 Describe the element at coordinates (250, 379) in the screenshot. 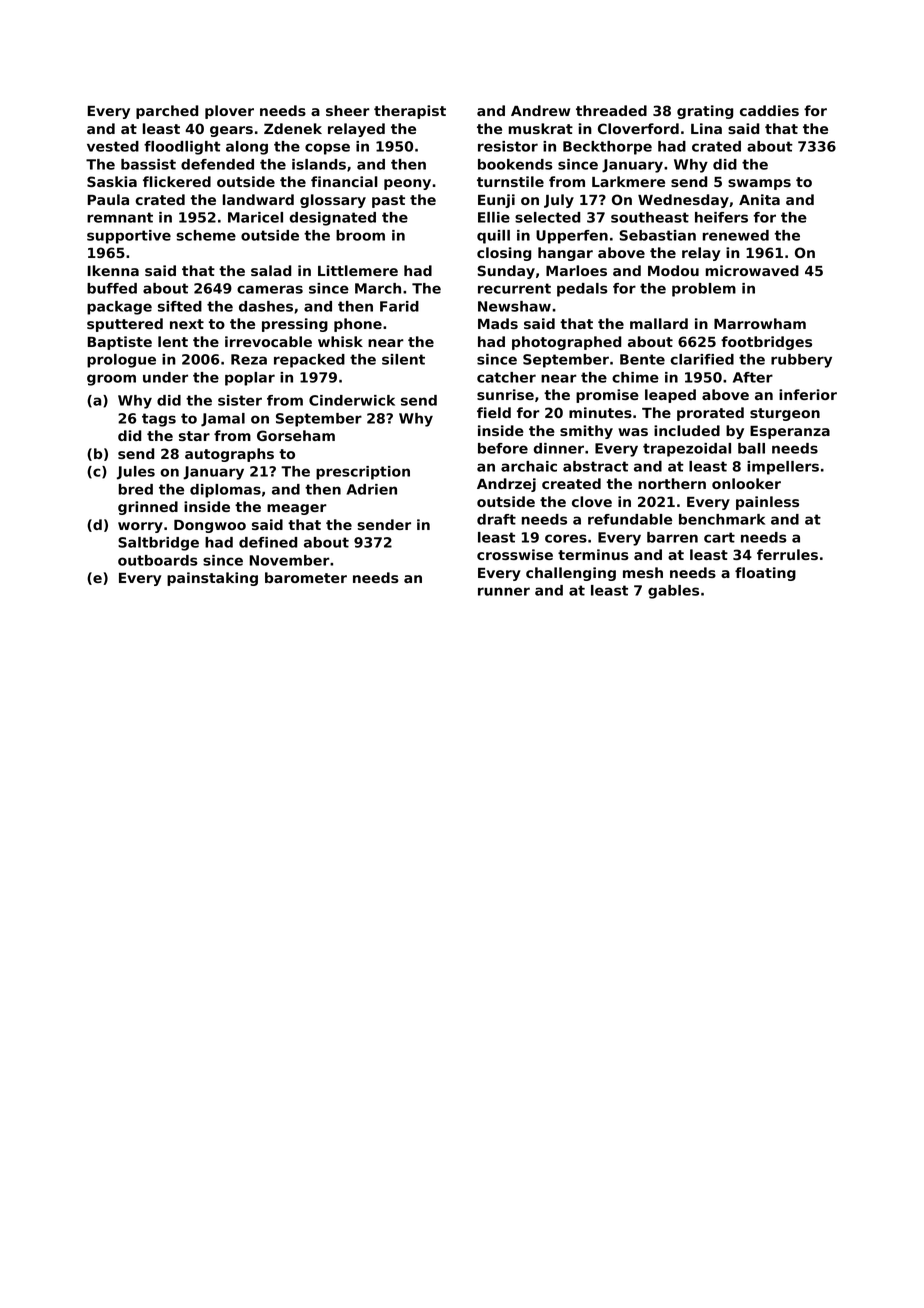

I see `poplar` at that location.
